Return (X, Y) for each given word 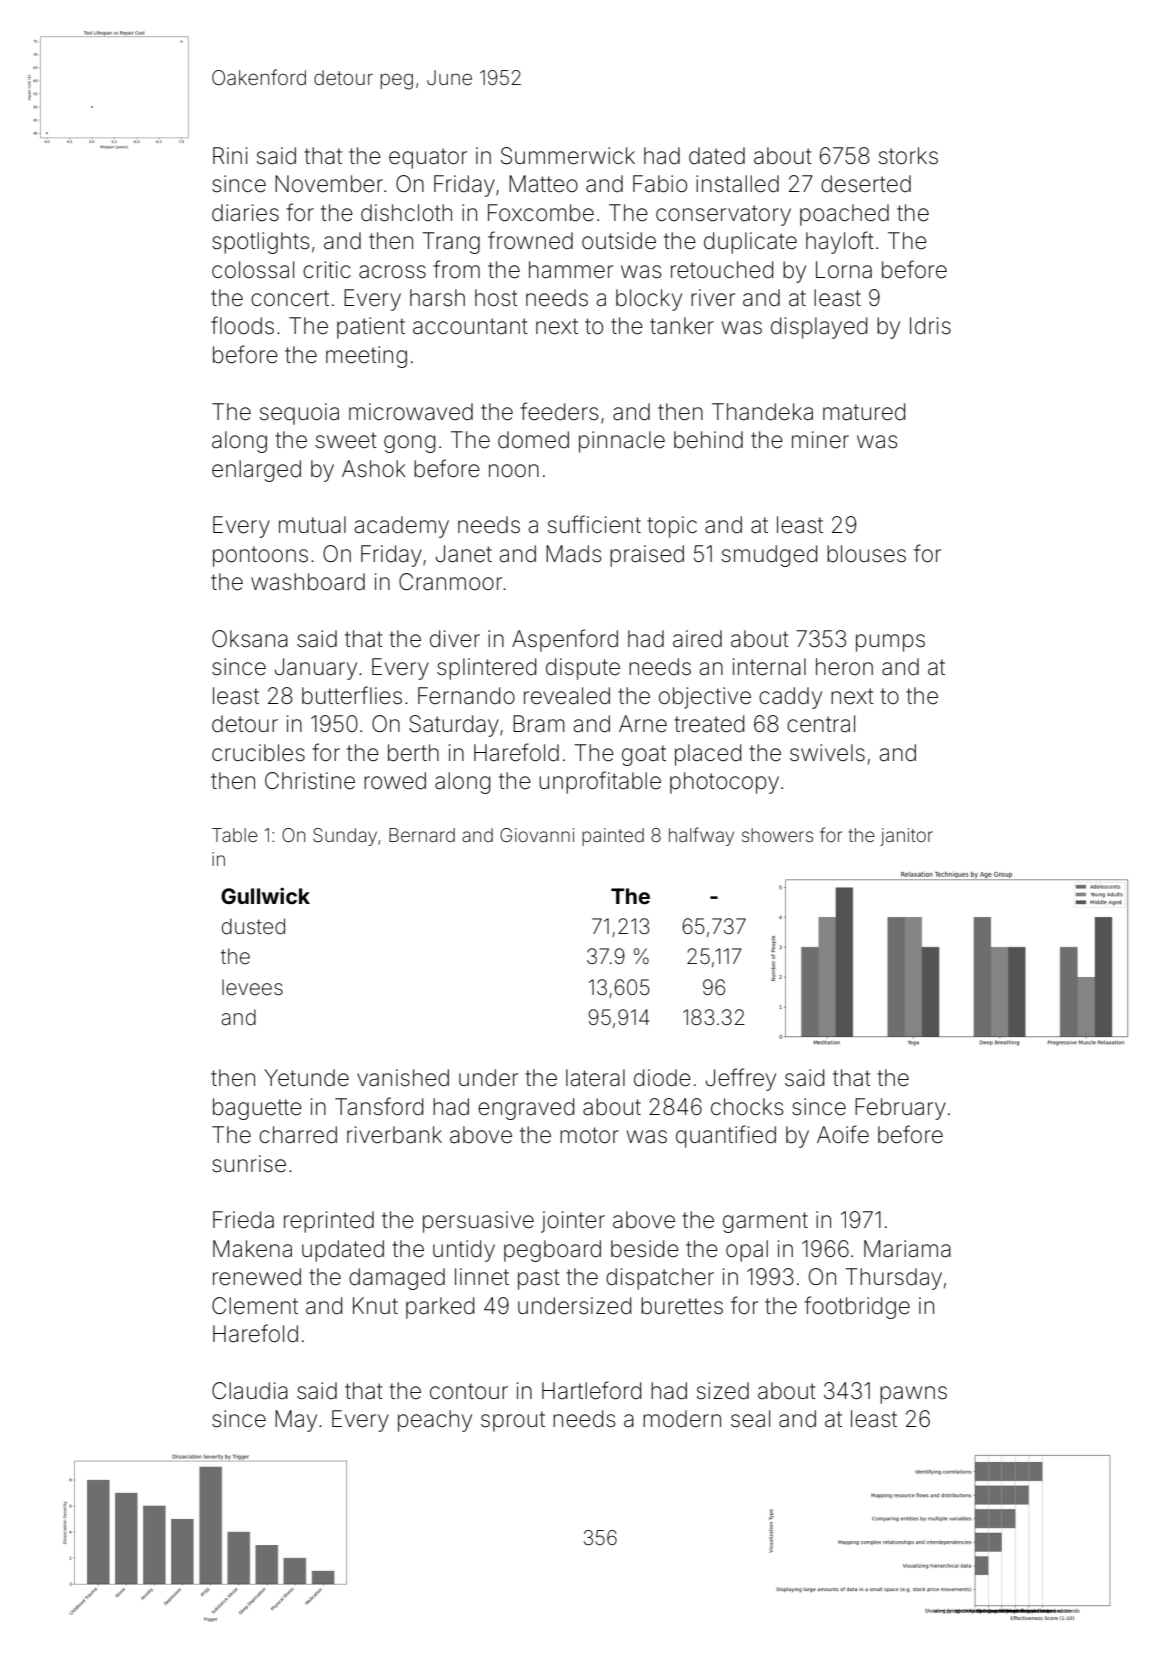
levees (252, 987)
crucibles (258, 753)
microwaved (411, 412)
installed (737, 184)
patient (371, 328)
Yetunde (306, 1078)
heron (844, 667)
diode (662, 1078)
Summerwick (568, 156)
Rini (230, 155)
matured (864, 412)
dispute (583, 669)
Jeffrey (741, 1079)
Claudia (250, 1391)
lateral (595, 1078)
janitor (906, 837)
